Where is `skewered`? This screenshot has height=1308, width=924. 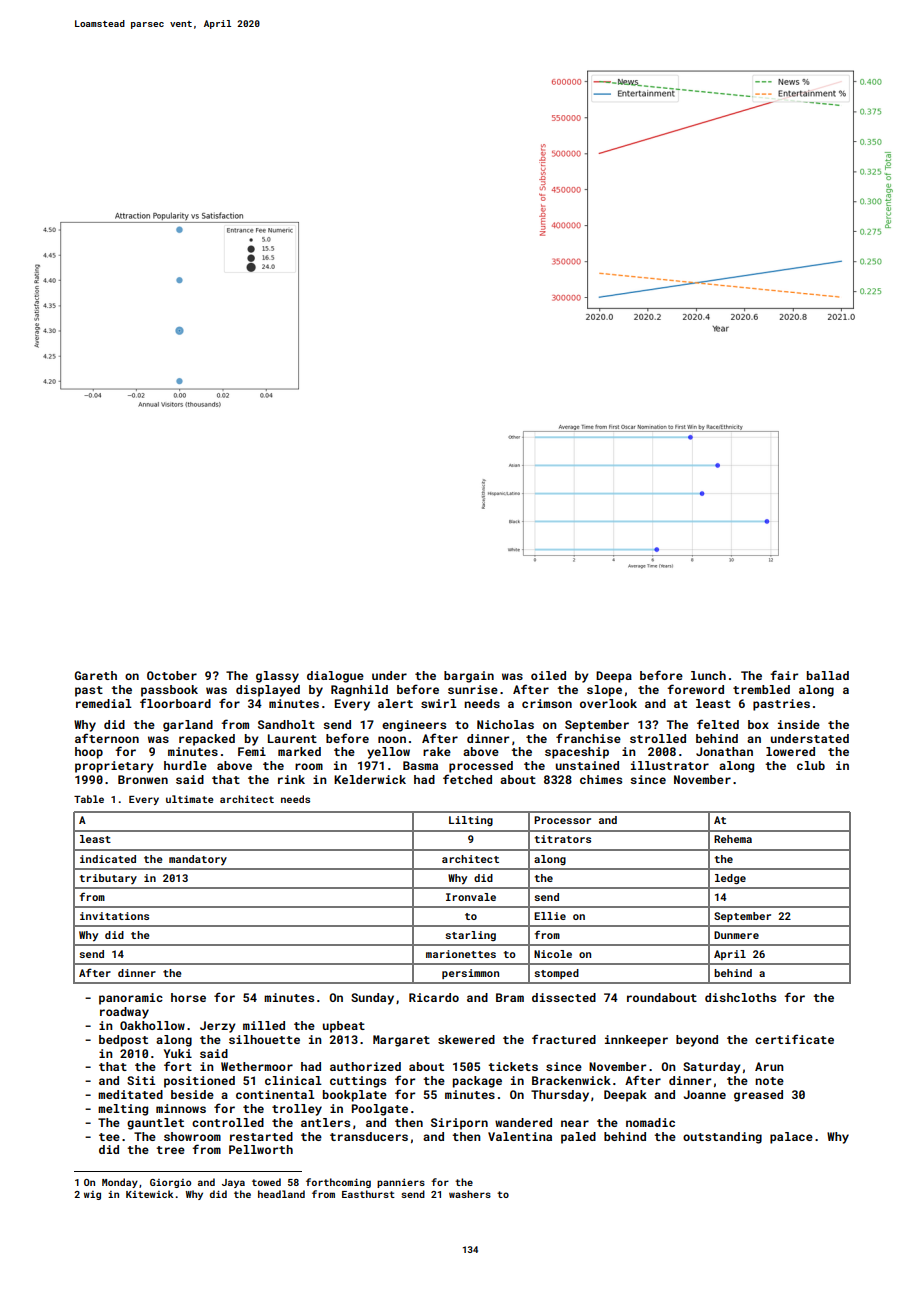 skewered is located at coordinates (466, 1039).
